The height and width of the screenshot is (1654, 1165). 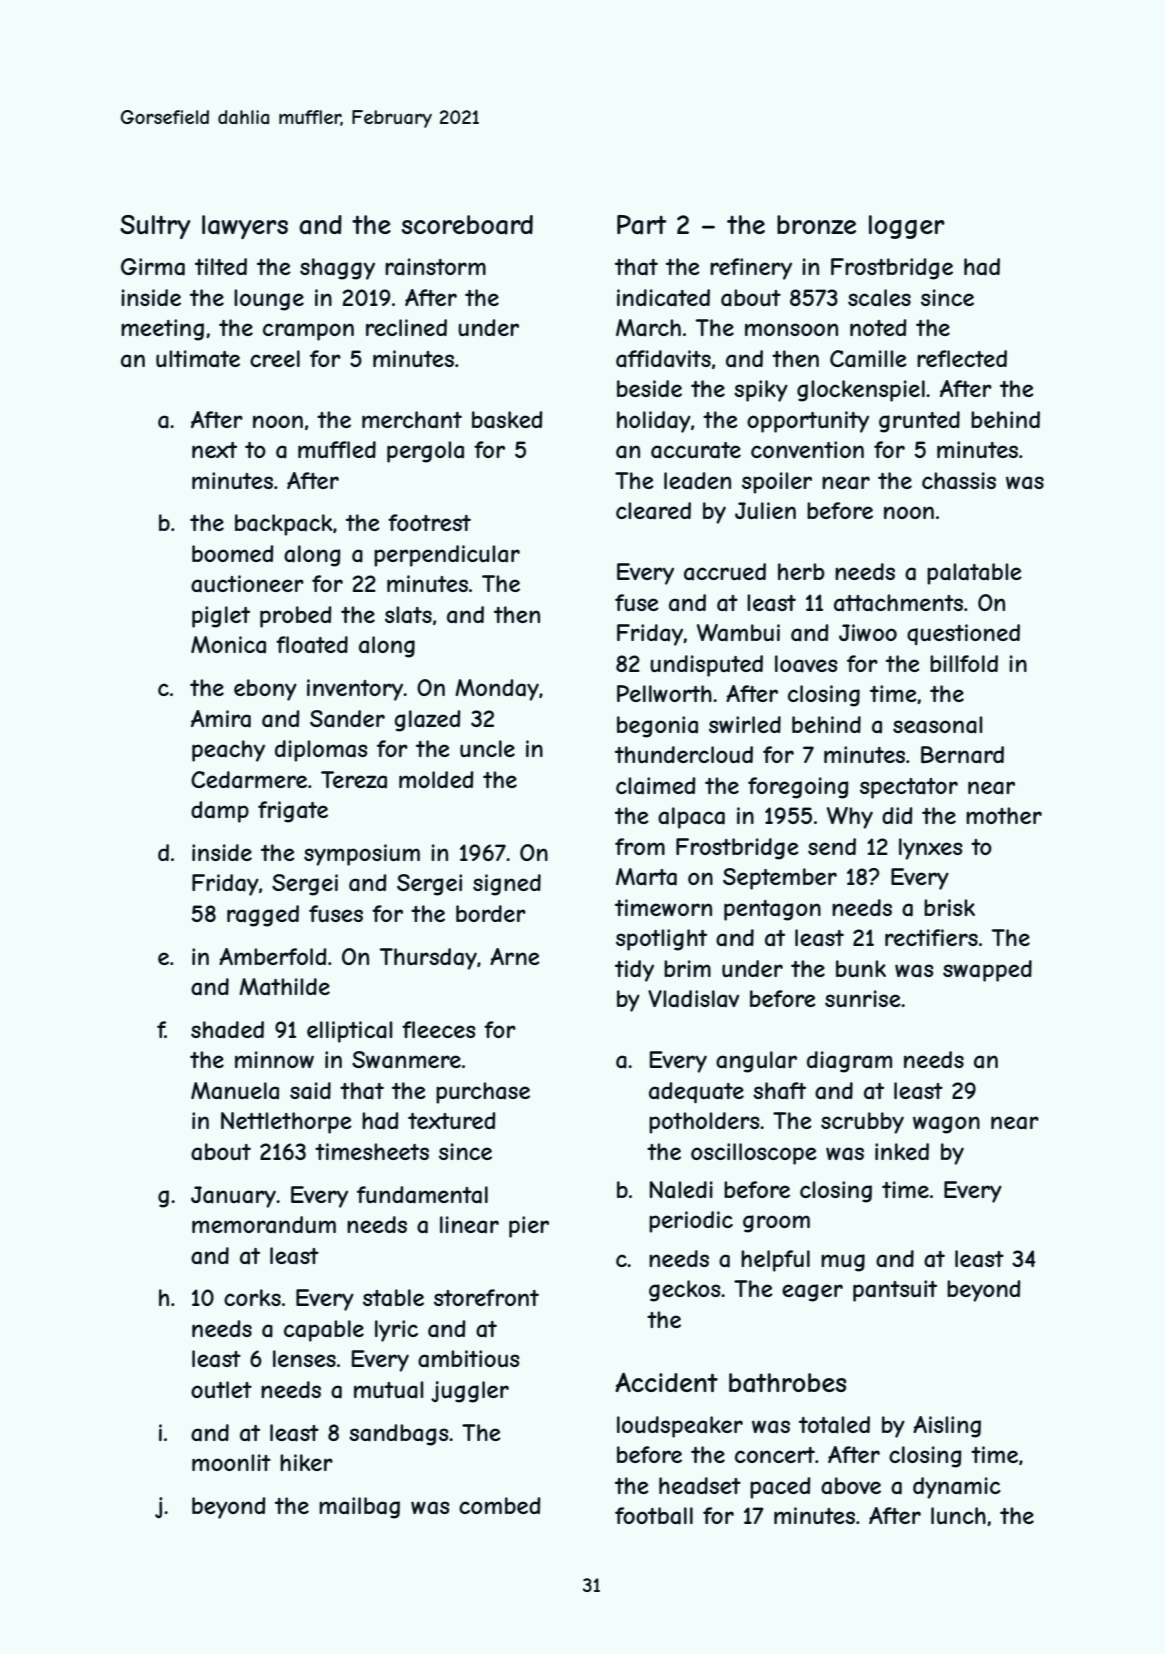 I want to click on tilted, so click(x=221, y=266).
